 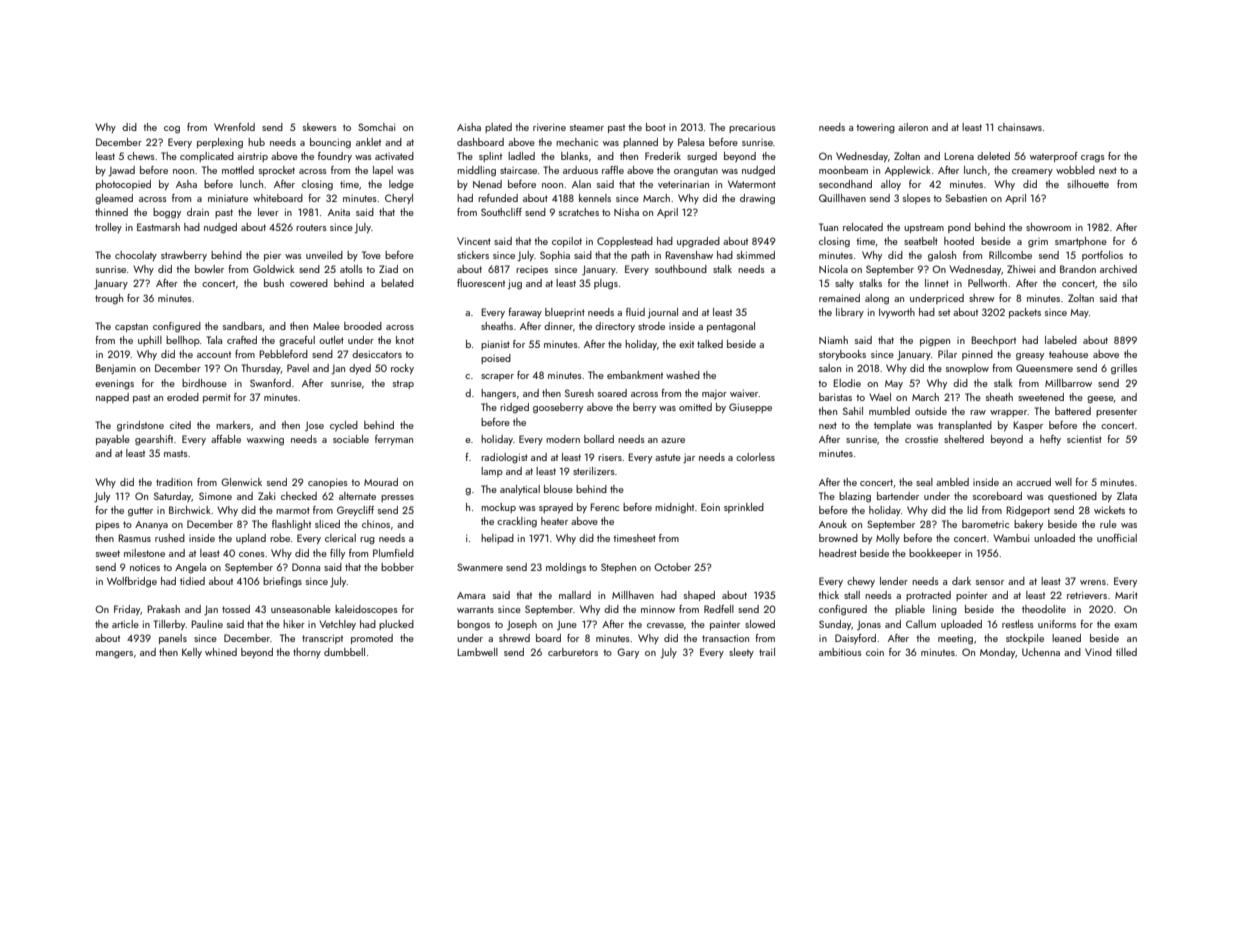 I want to click on bouncing, so click(x=330, y=143).
